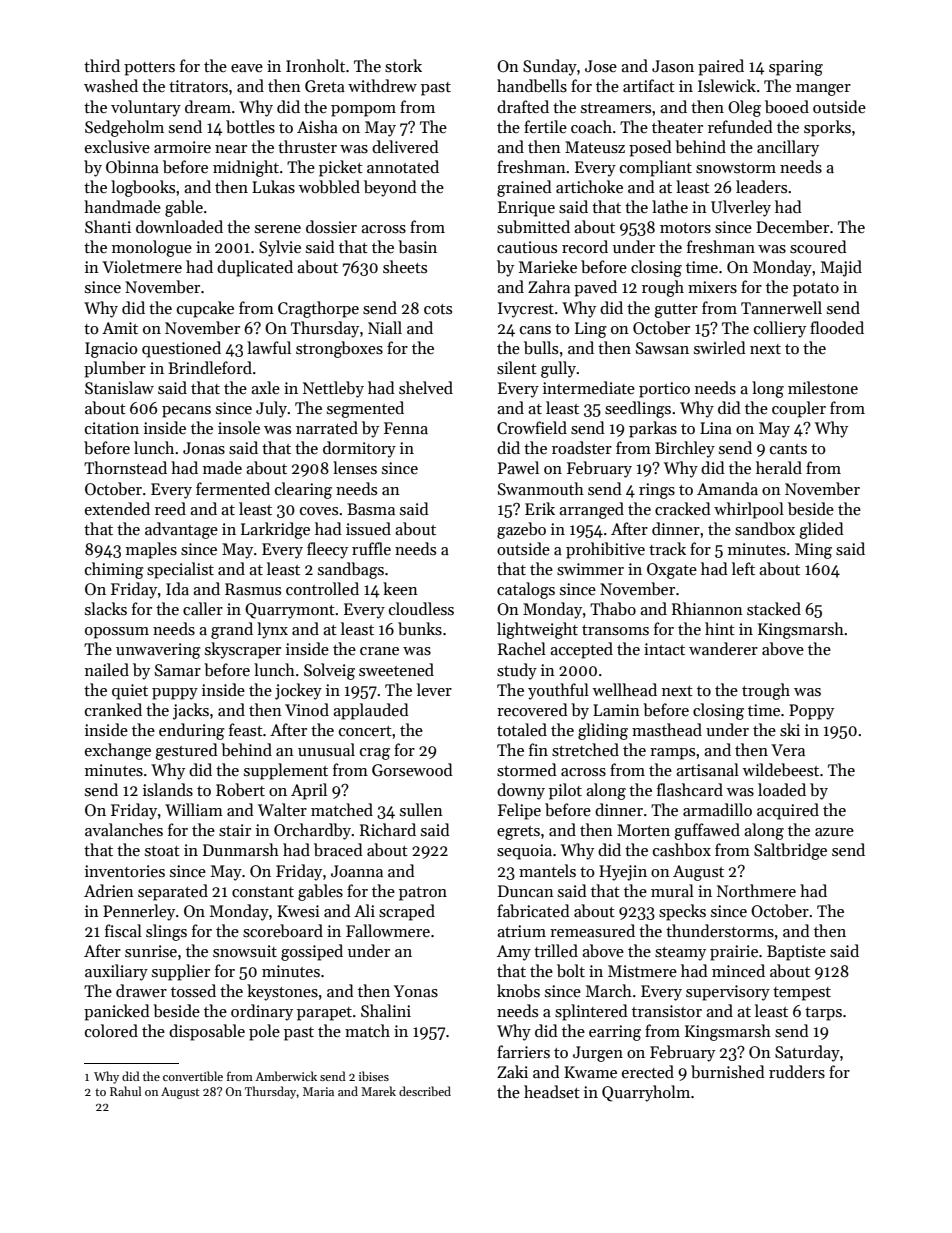 This screenshot has height=1233, width=952. I want to click on jockey, so click(298, 691).
